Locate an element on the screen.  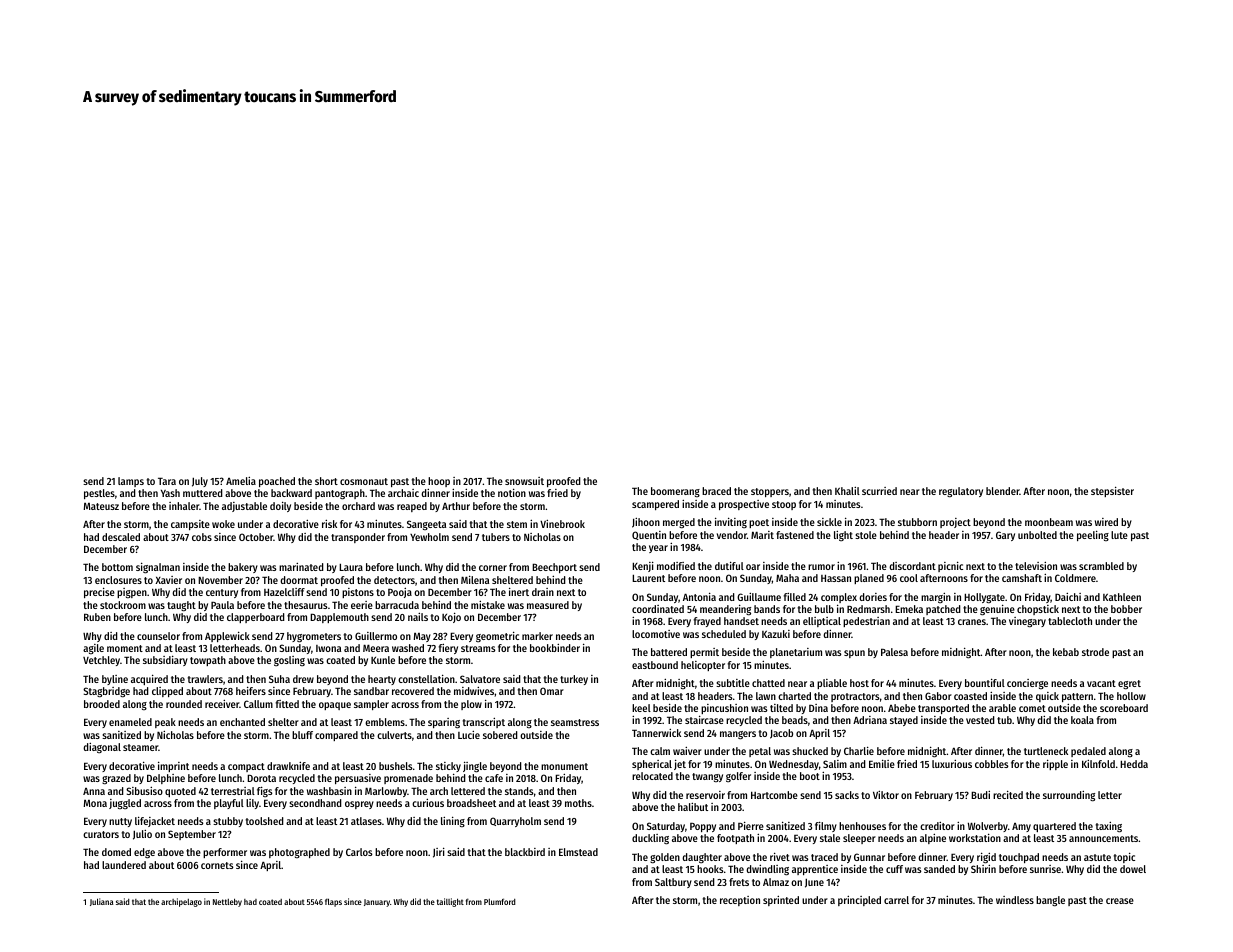
Vinebrook is located at coordinates (562, 524).
